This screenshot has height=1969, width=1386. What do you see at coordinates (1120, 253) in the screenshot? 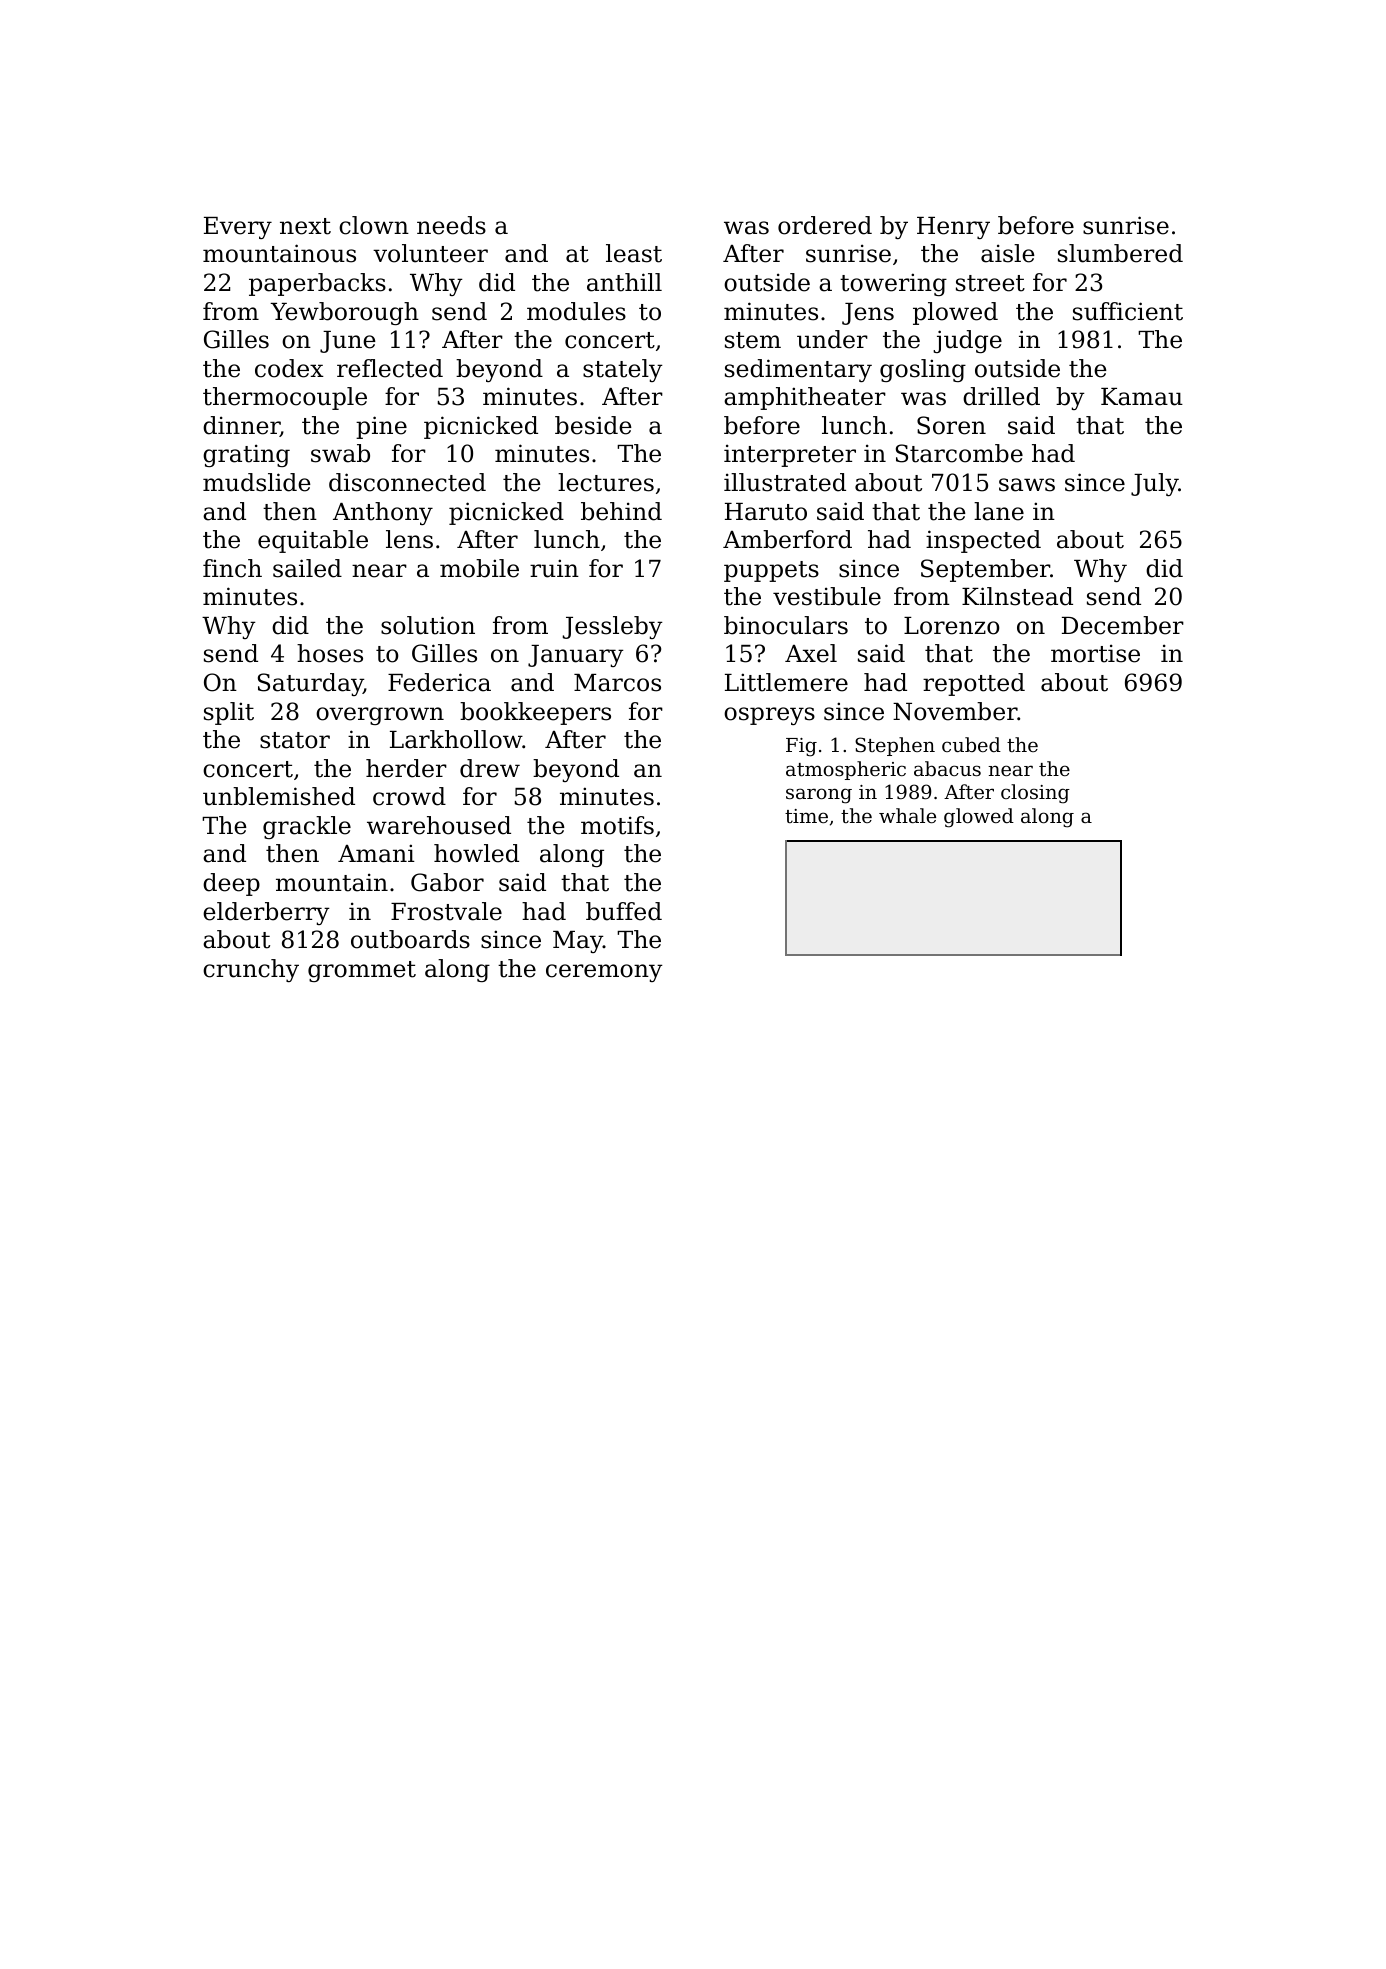
I see `slumbered` at bounding box center [1120, 253].
